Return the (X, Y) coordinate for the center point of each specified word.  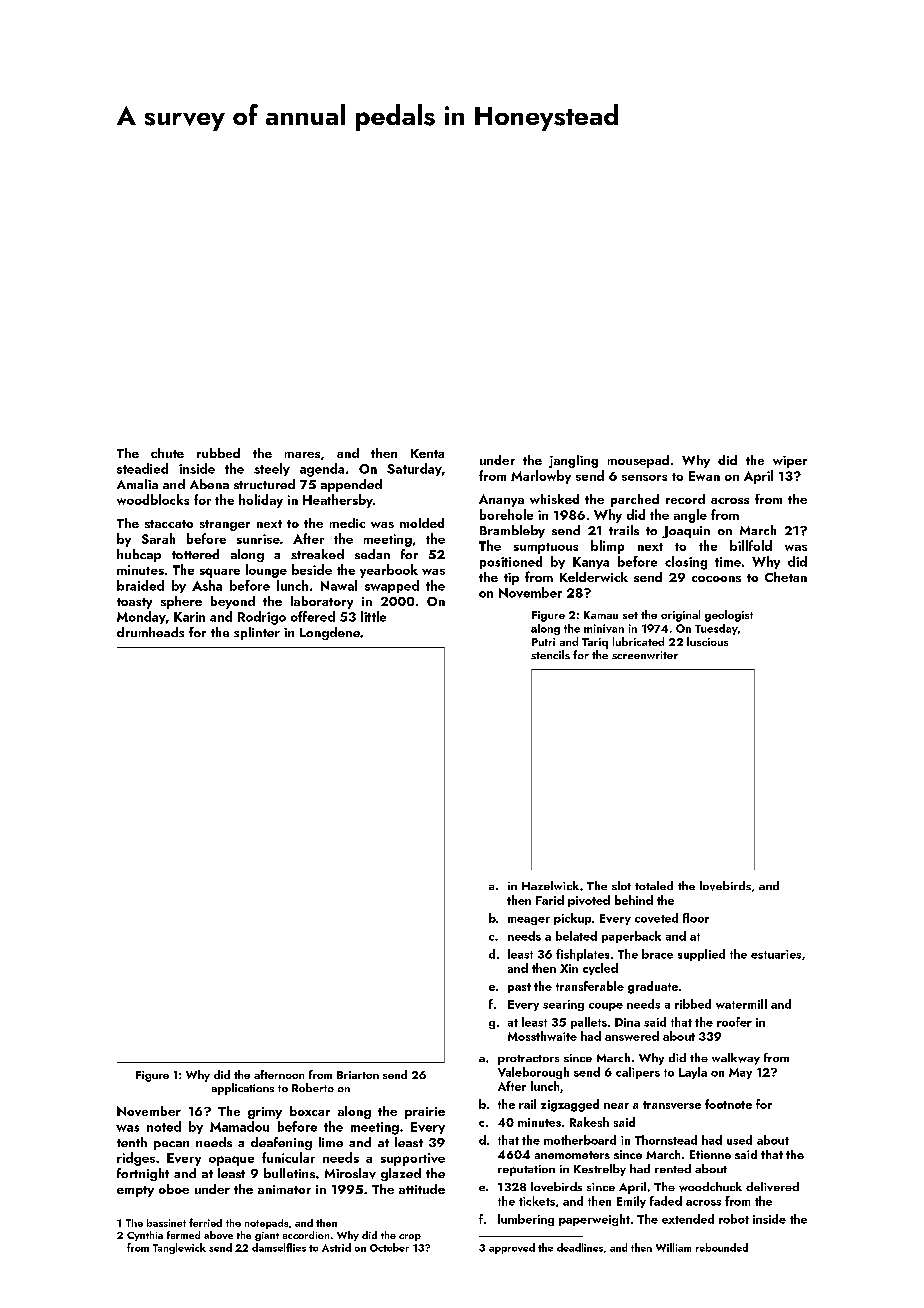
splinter (257, 633)
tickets (537, 1201)
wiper (790, 462)
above (218, 1235)
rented (673, 1168)
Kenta (427, 453)
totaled (654, 885)
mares (302, 455)
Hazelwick (550, 885)
